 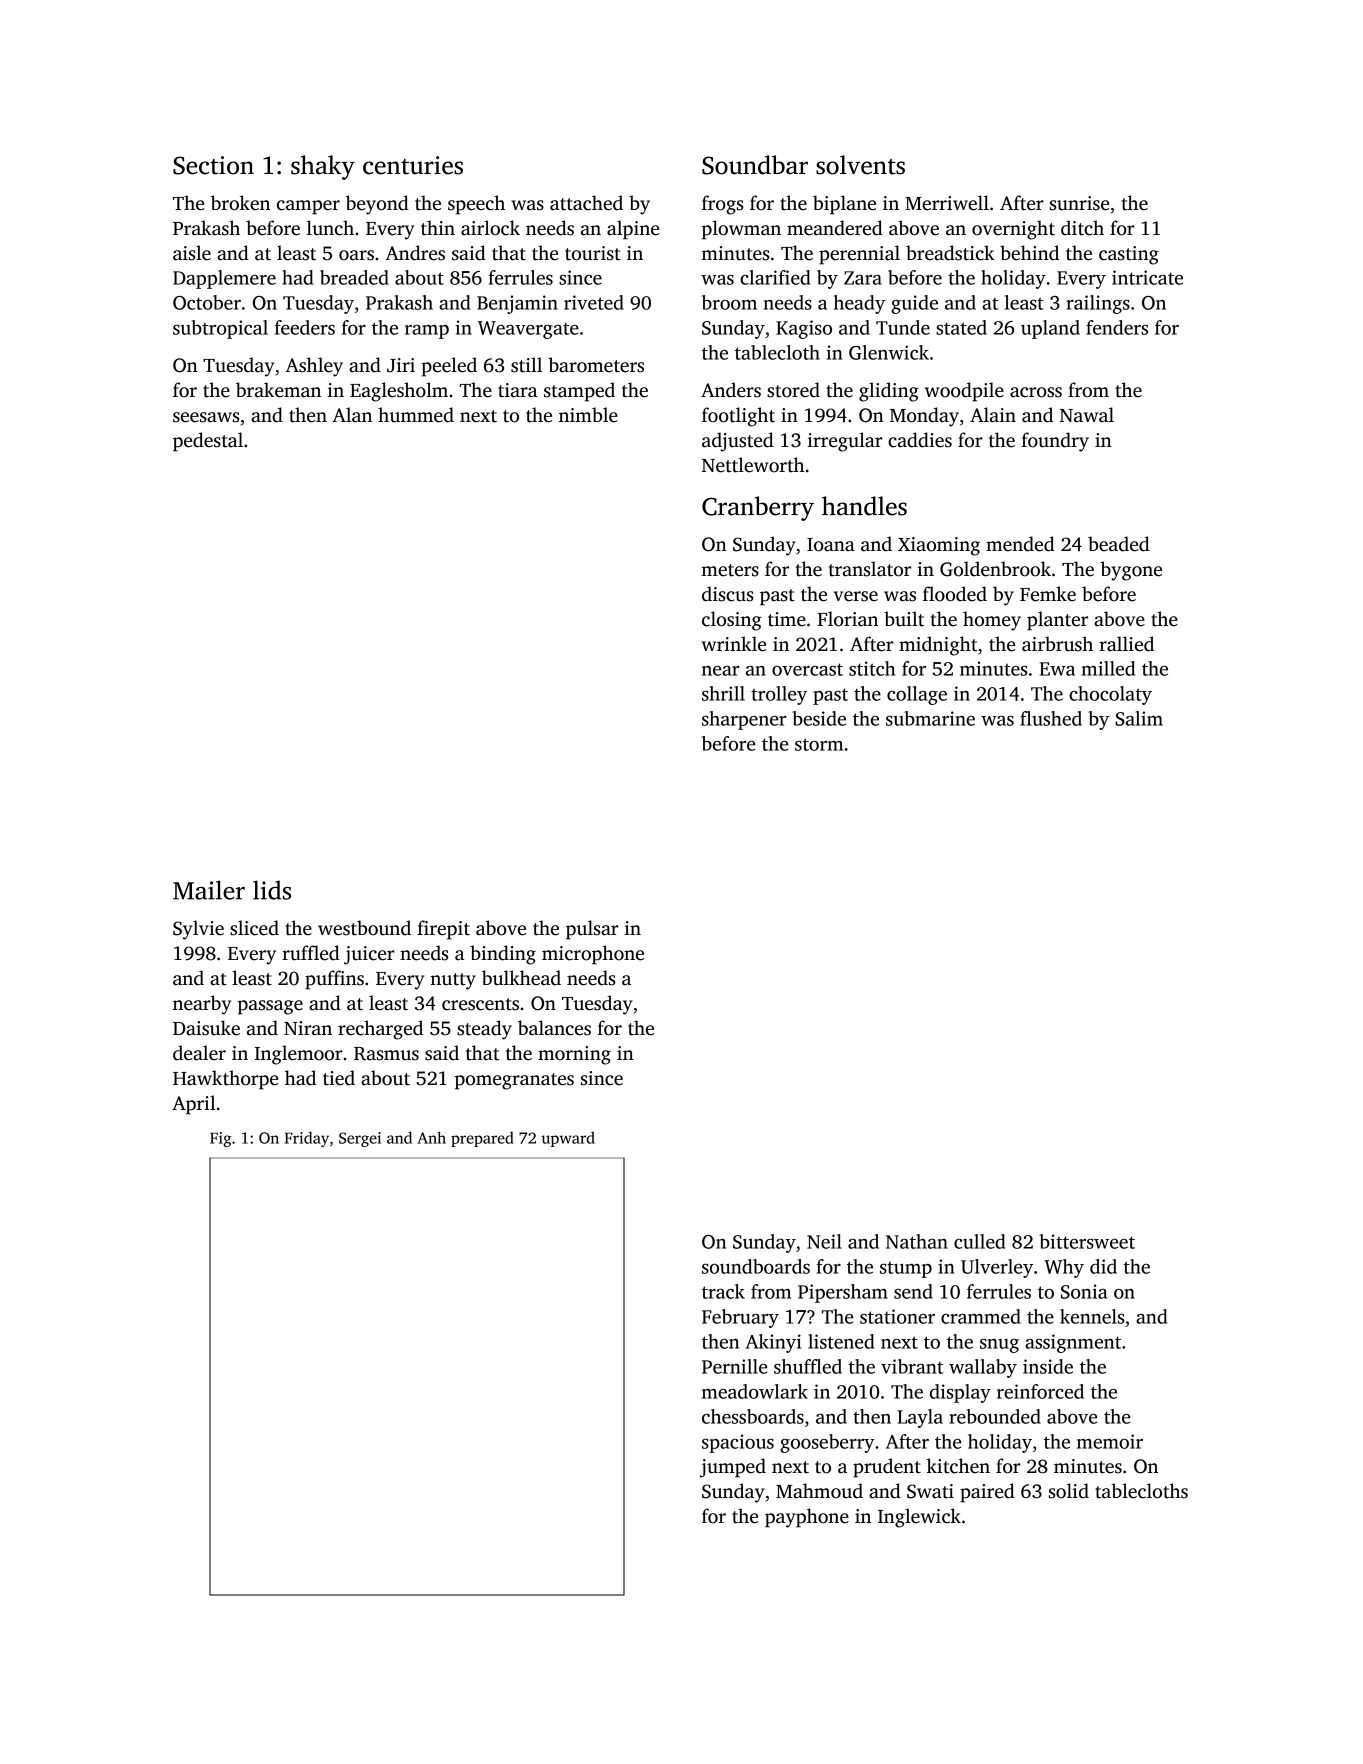 What do you see at coordinates (1087, 1241) in the document?
I see `bittersweet` at bounding box center [1087, 1241].
